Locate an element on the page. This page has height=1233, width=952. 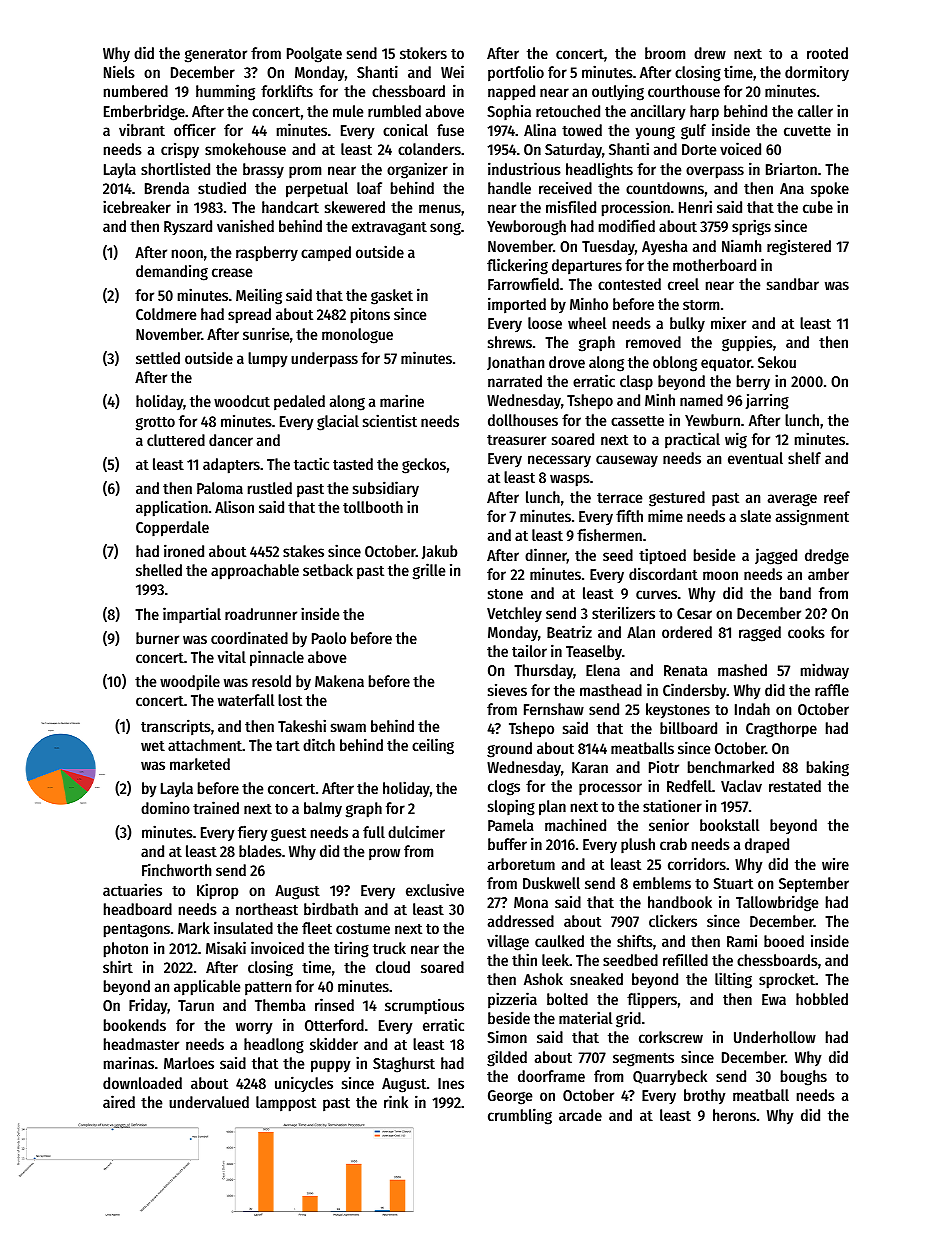
underpass is located at coordinates (324, 360).
